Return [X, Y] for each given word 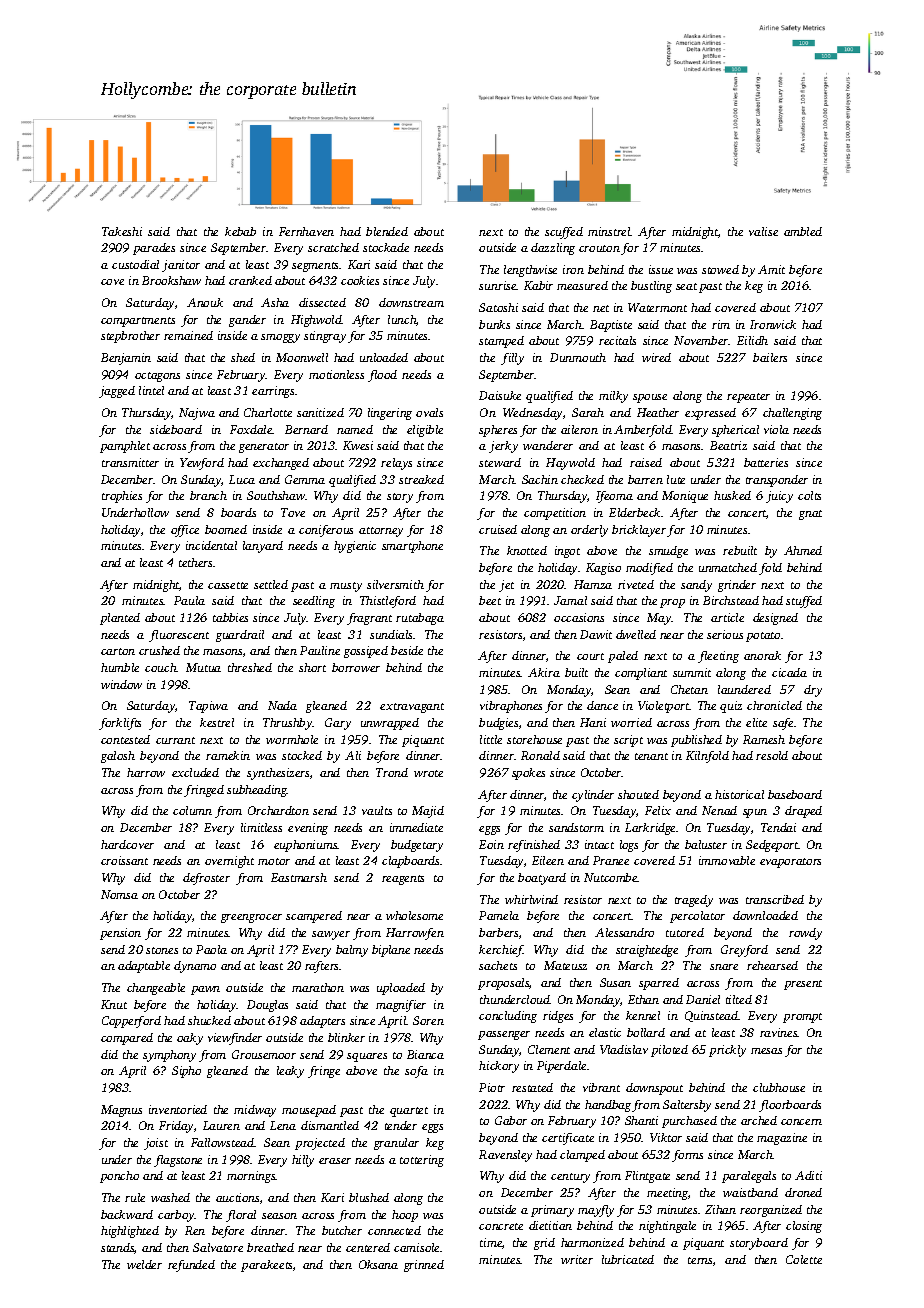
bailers [770, 357]
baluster [706, 844]
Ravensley [505, 1156]
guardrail [240, 636]
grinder [737, 586]
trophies [122, 497]
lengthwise [530, 271]
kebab [240, 231]
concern [801, 1122]
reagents [403, 880]
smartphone [412, 547]
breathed [270, 1247]
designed [775, 619]
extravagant [412, 708]
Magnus [121, 1111]
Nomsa [119, 894]
